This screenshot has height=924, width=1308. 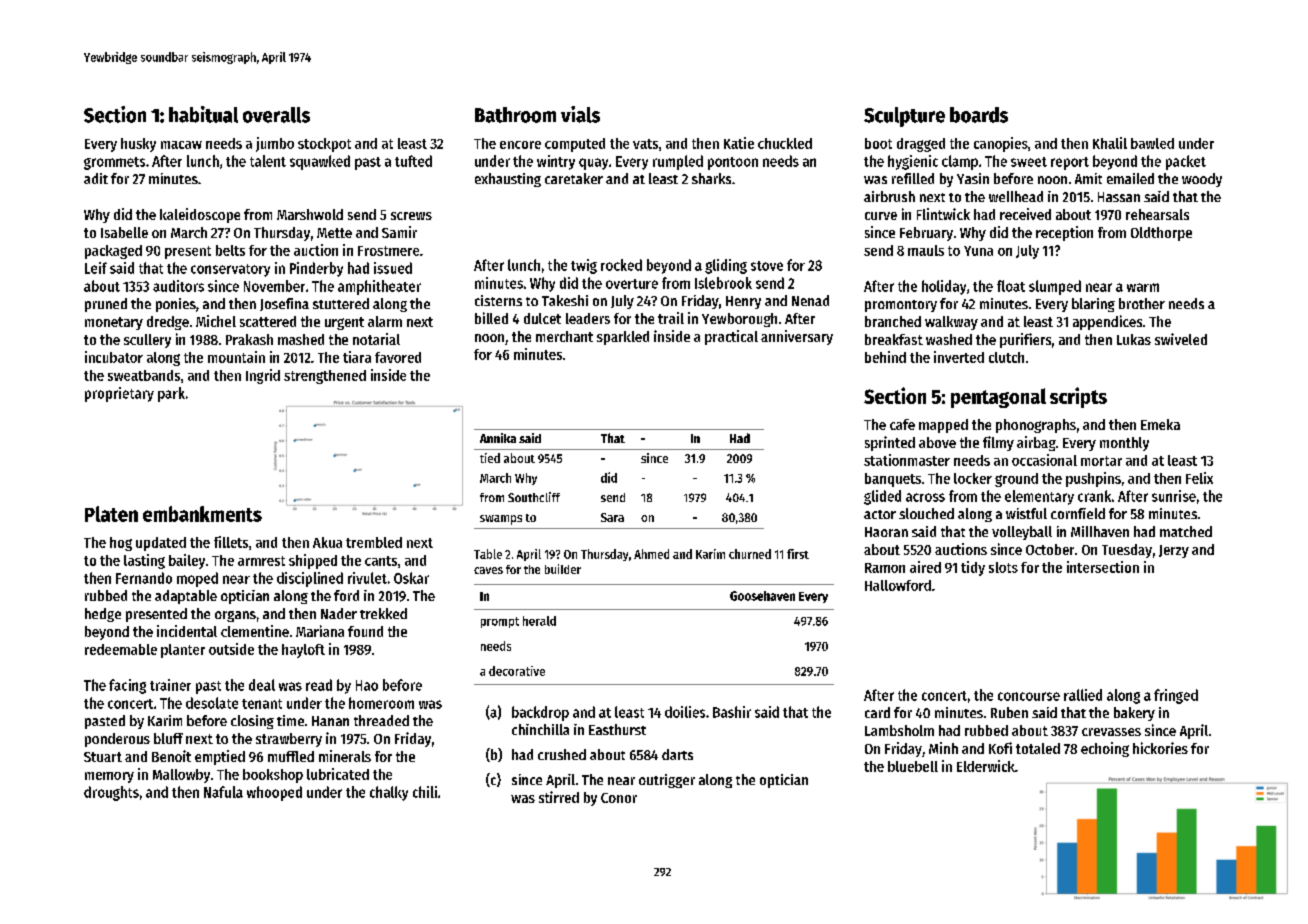 What do you see at coordinates (261, 561) in the screenshot?
I see `armrest` at bounding box center [261, 561].
